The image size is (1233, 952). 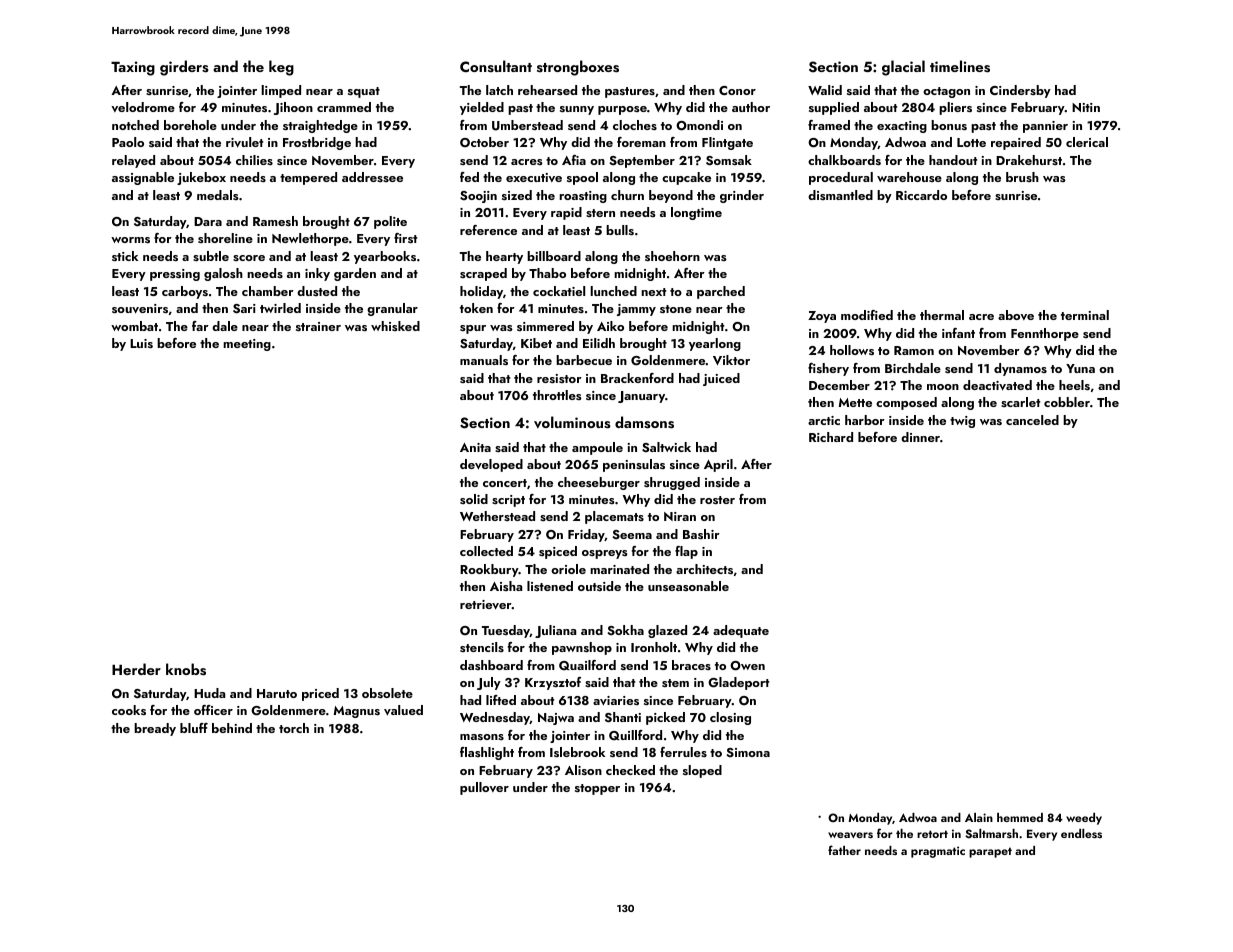 I want to click on Quailford, so click(x=587, y=665).
